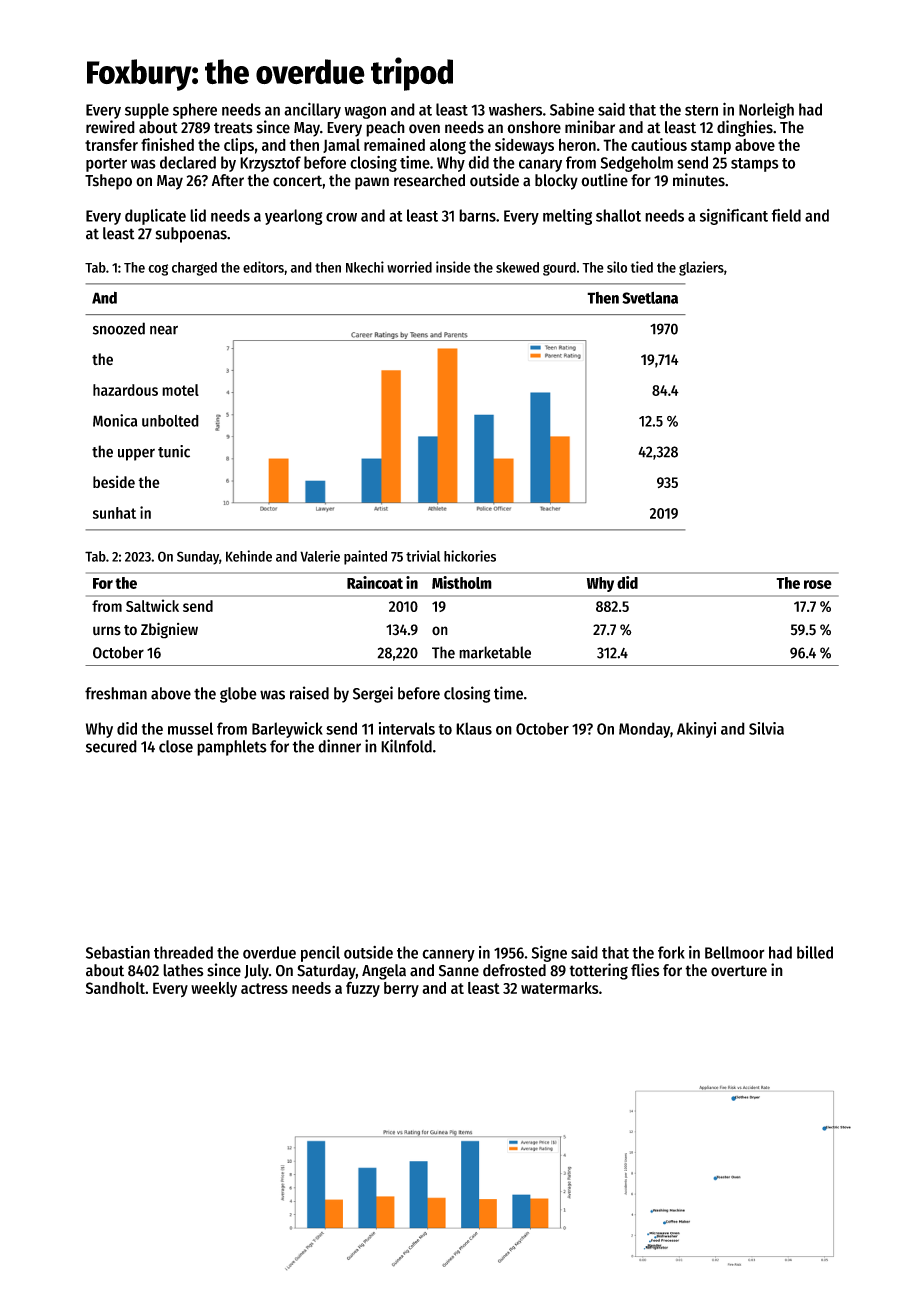 Image resolution: width=924 pixels, height=1308 pixels. What do you see at coordinates (696, 730) in the screenshot?
I see `Akinyi` at bounding box center [696, 730].
